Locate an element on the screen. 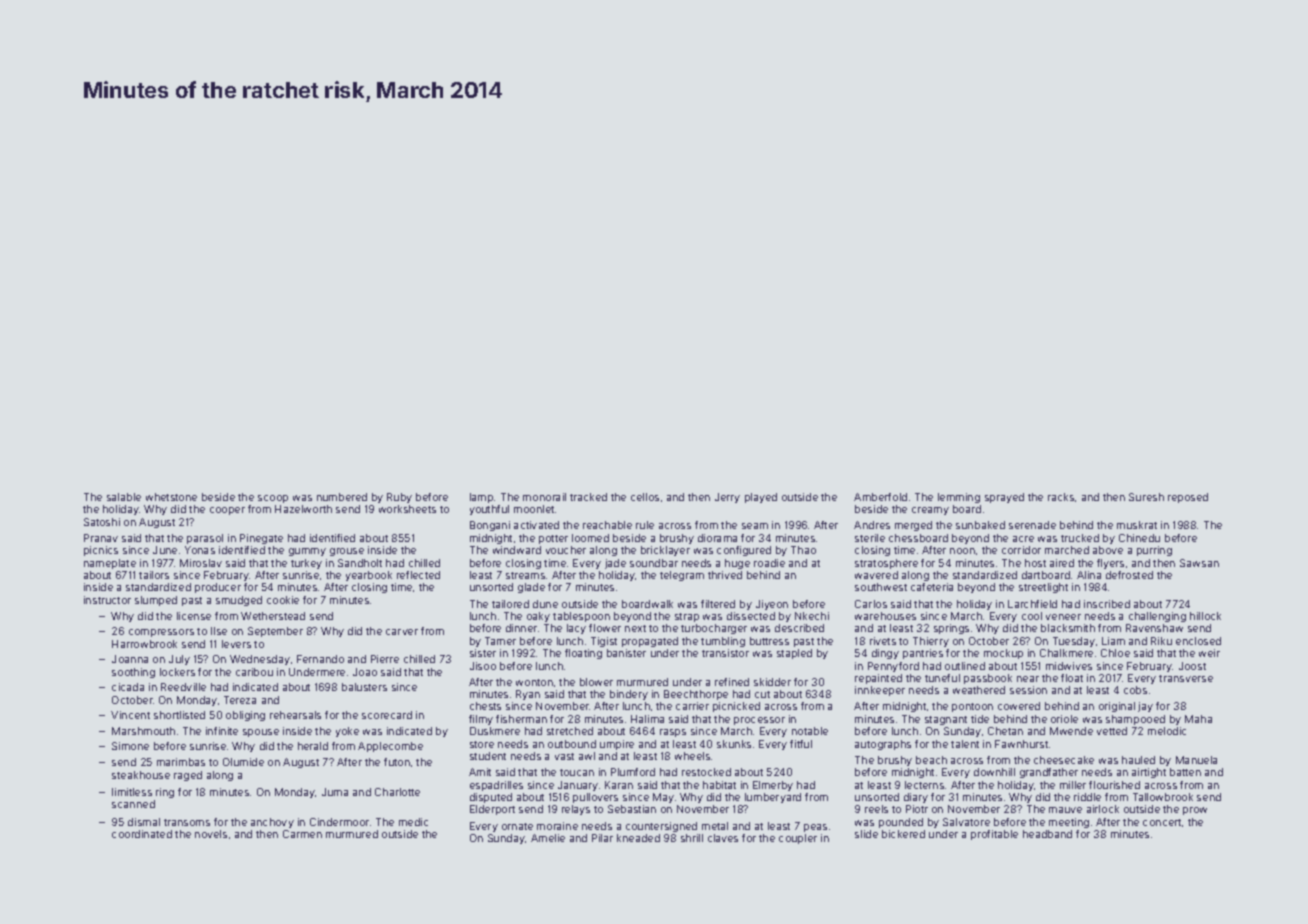  Manuela is located at coordinates (1196, 760).
